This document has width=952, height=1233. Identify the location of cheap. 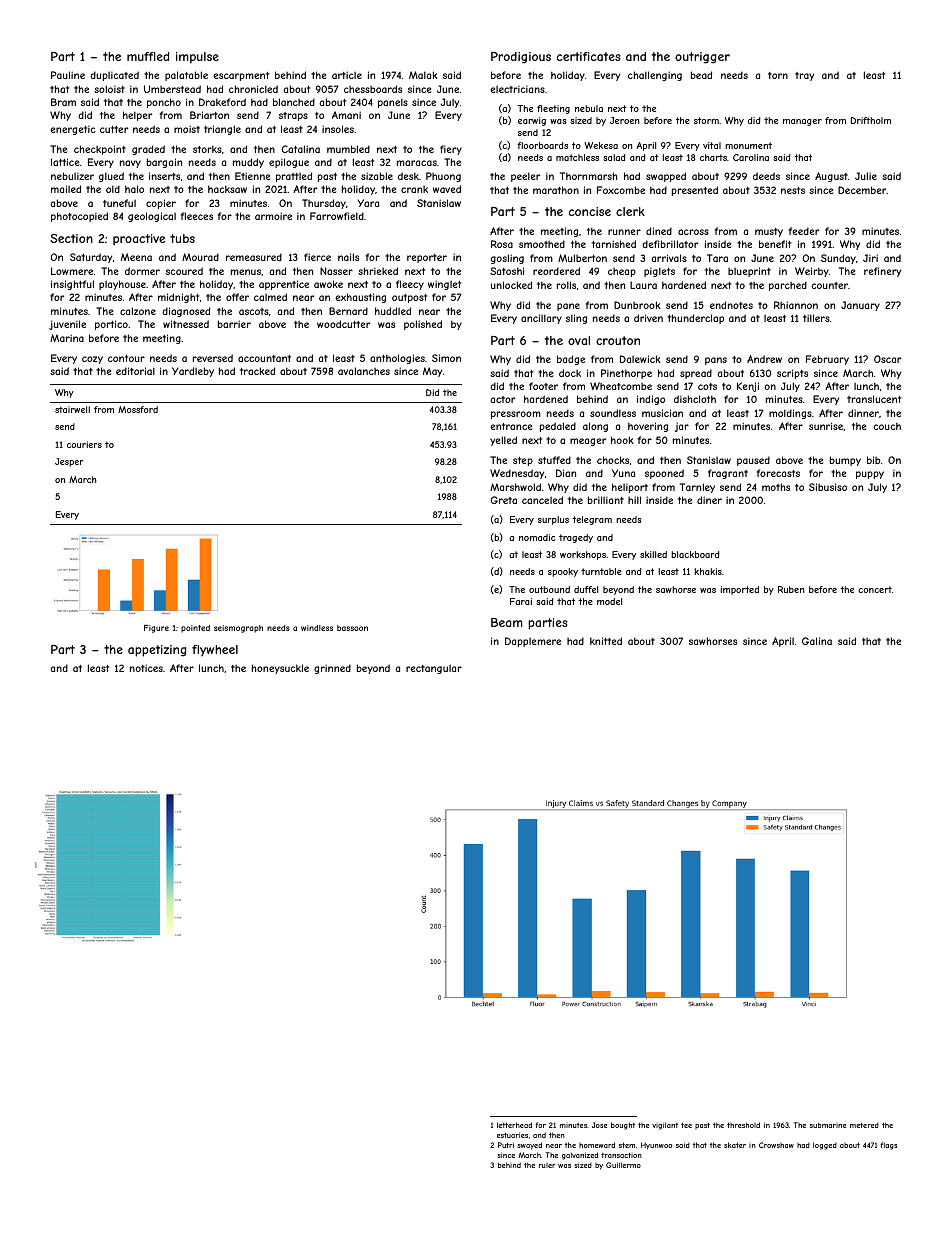
(622, 272).
